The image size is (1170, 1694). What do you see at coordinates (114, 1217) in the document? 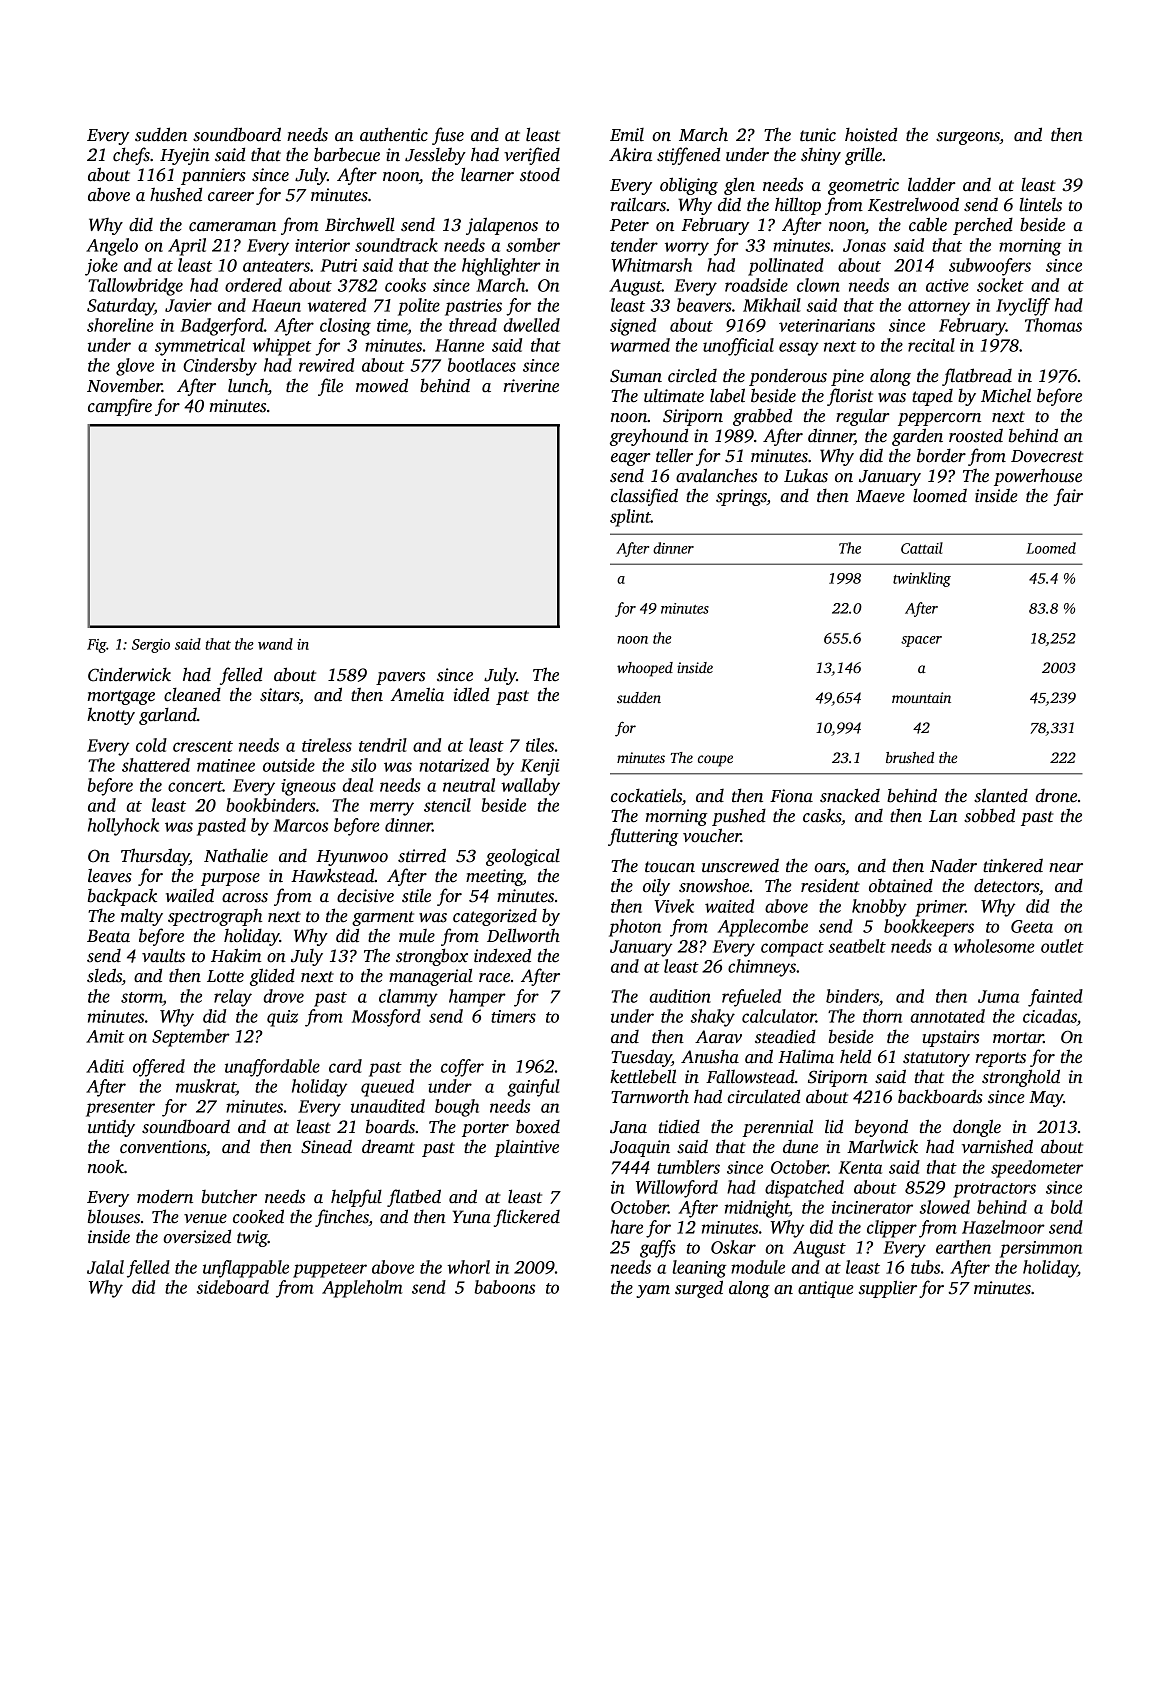
I see `blouses` at bounding box center [114, 1217].
